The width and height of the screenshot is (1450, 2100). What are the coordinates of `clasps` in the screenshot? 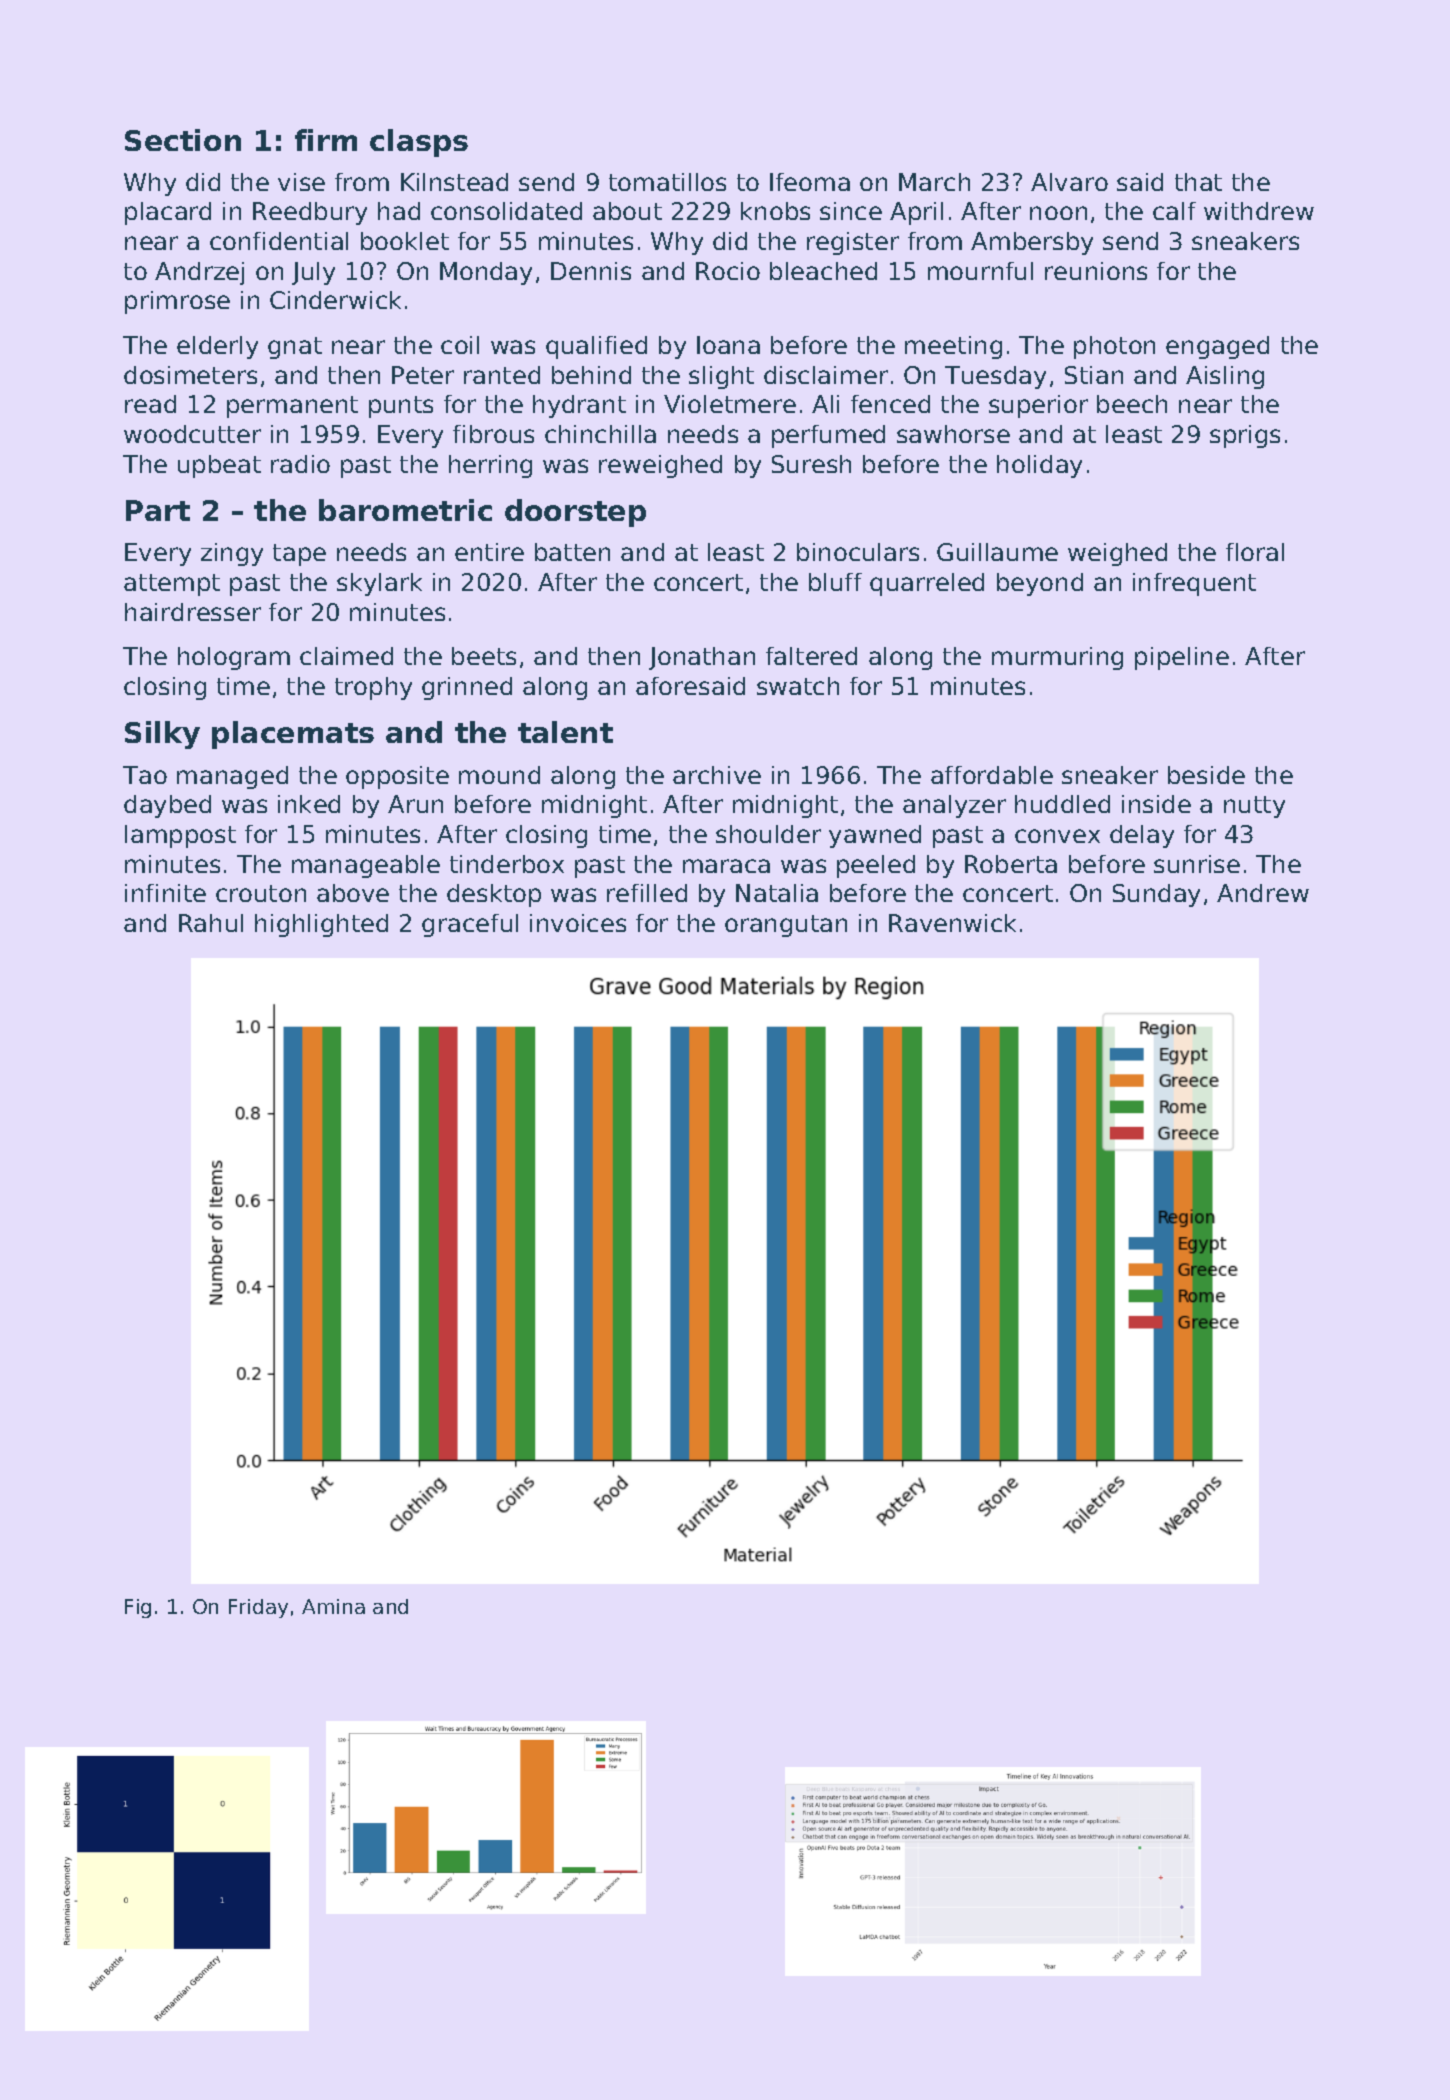 It's located at (419, 143).
